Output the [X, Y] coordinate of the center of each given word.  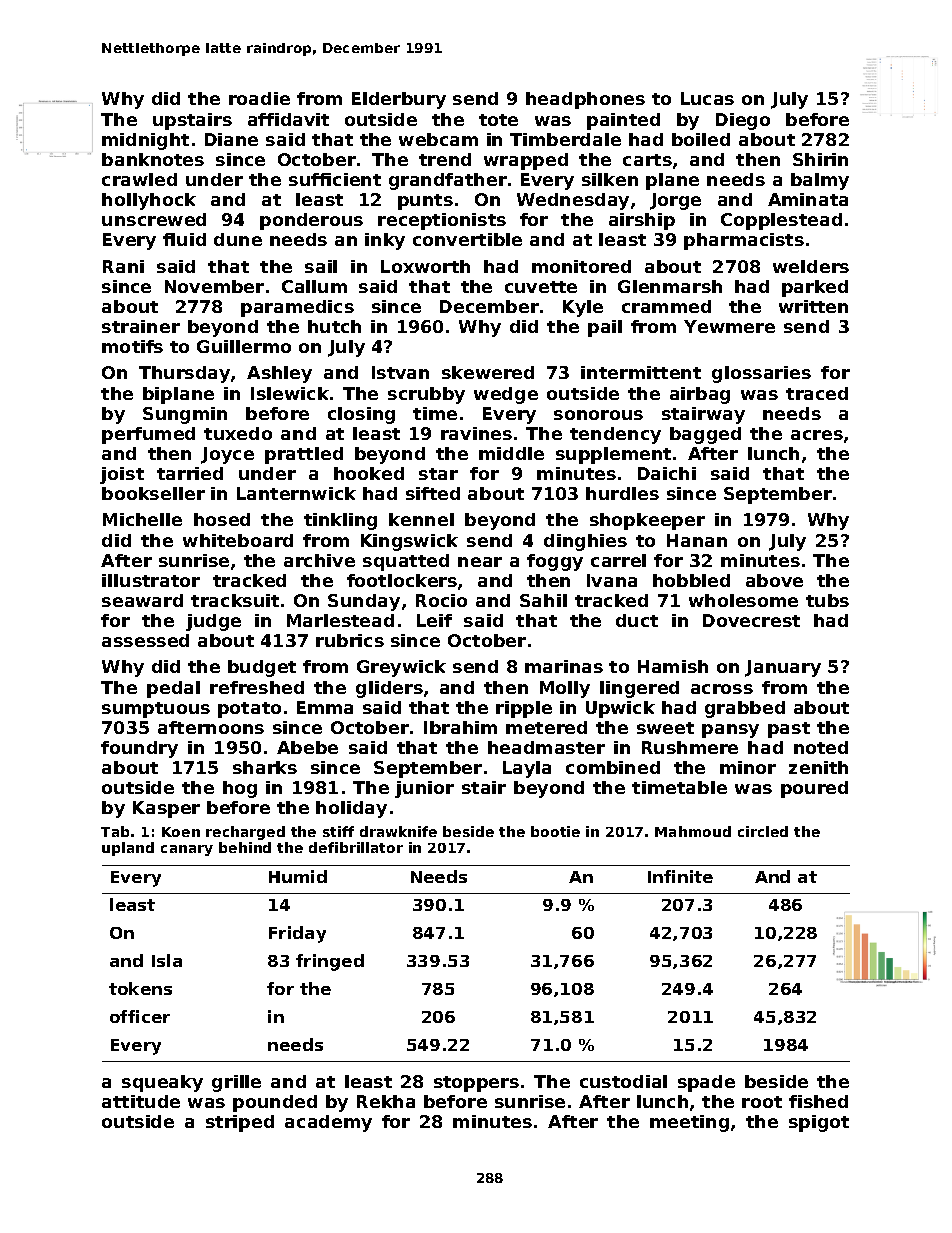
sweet [665, 728]
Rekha [386, 1101]
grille [236, 1083]
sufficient [335, 179]
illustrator [151, 580]
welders [811, 266]
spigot [819, 1123]
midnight [145, 141]
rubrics [350, 640]
